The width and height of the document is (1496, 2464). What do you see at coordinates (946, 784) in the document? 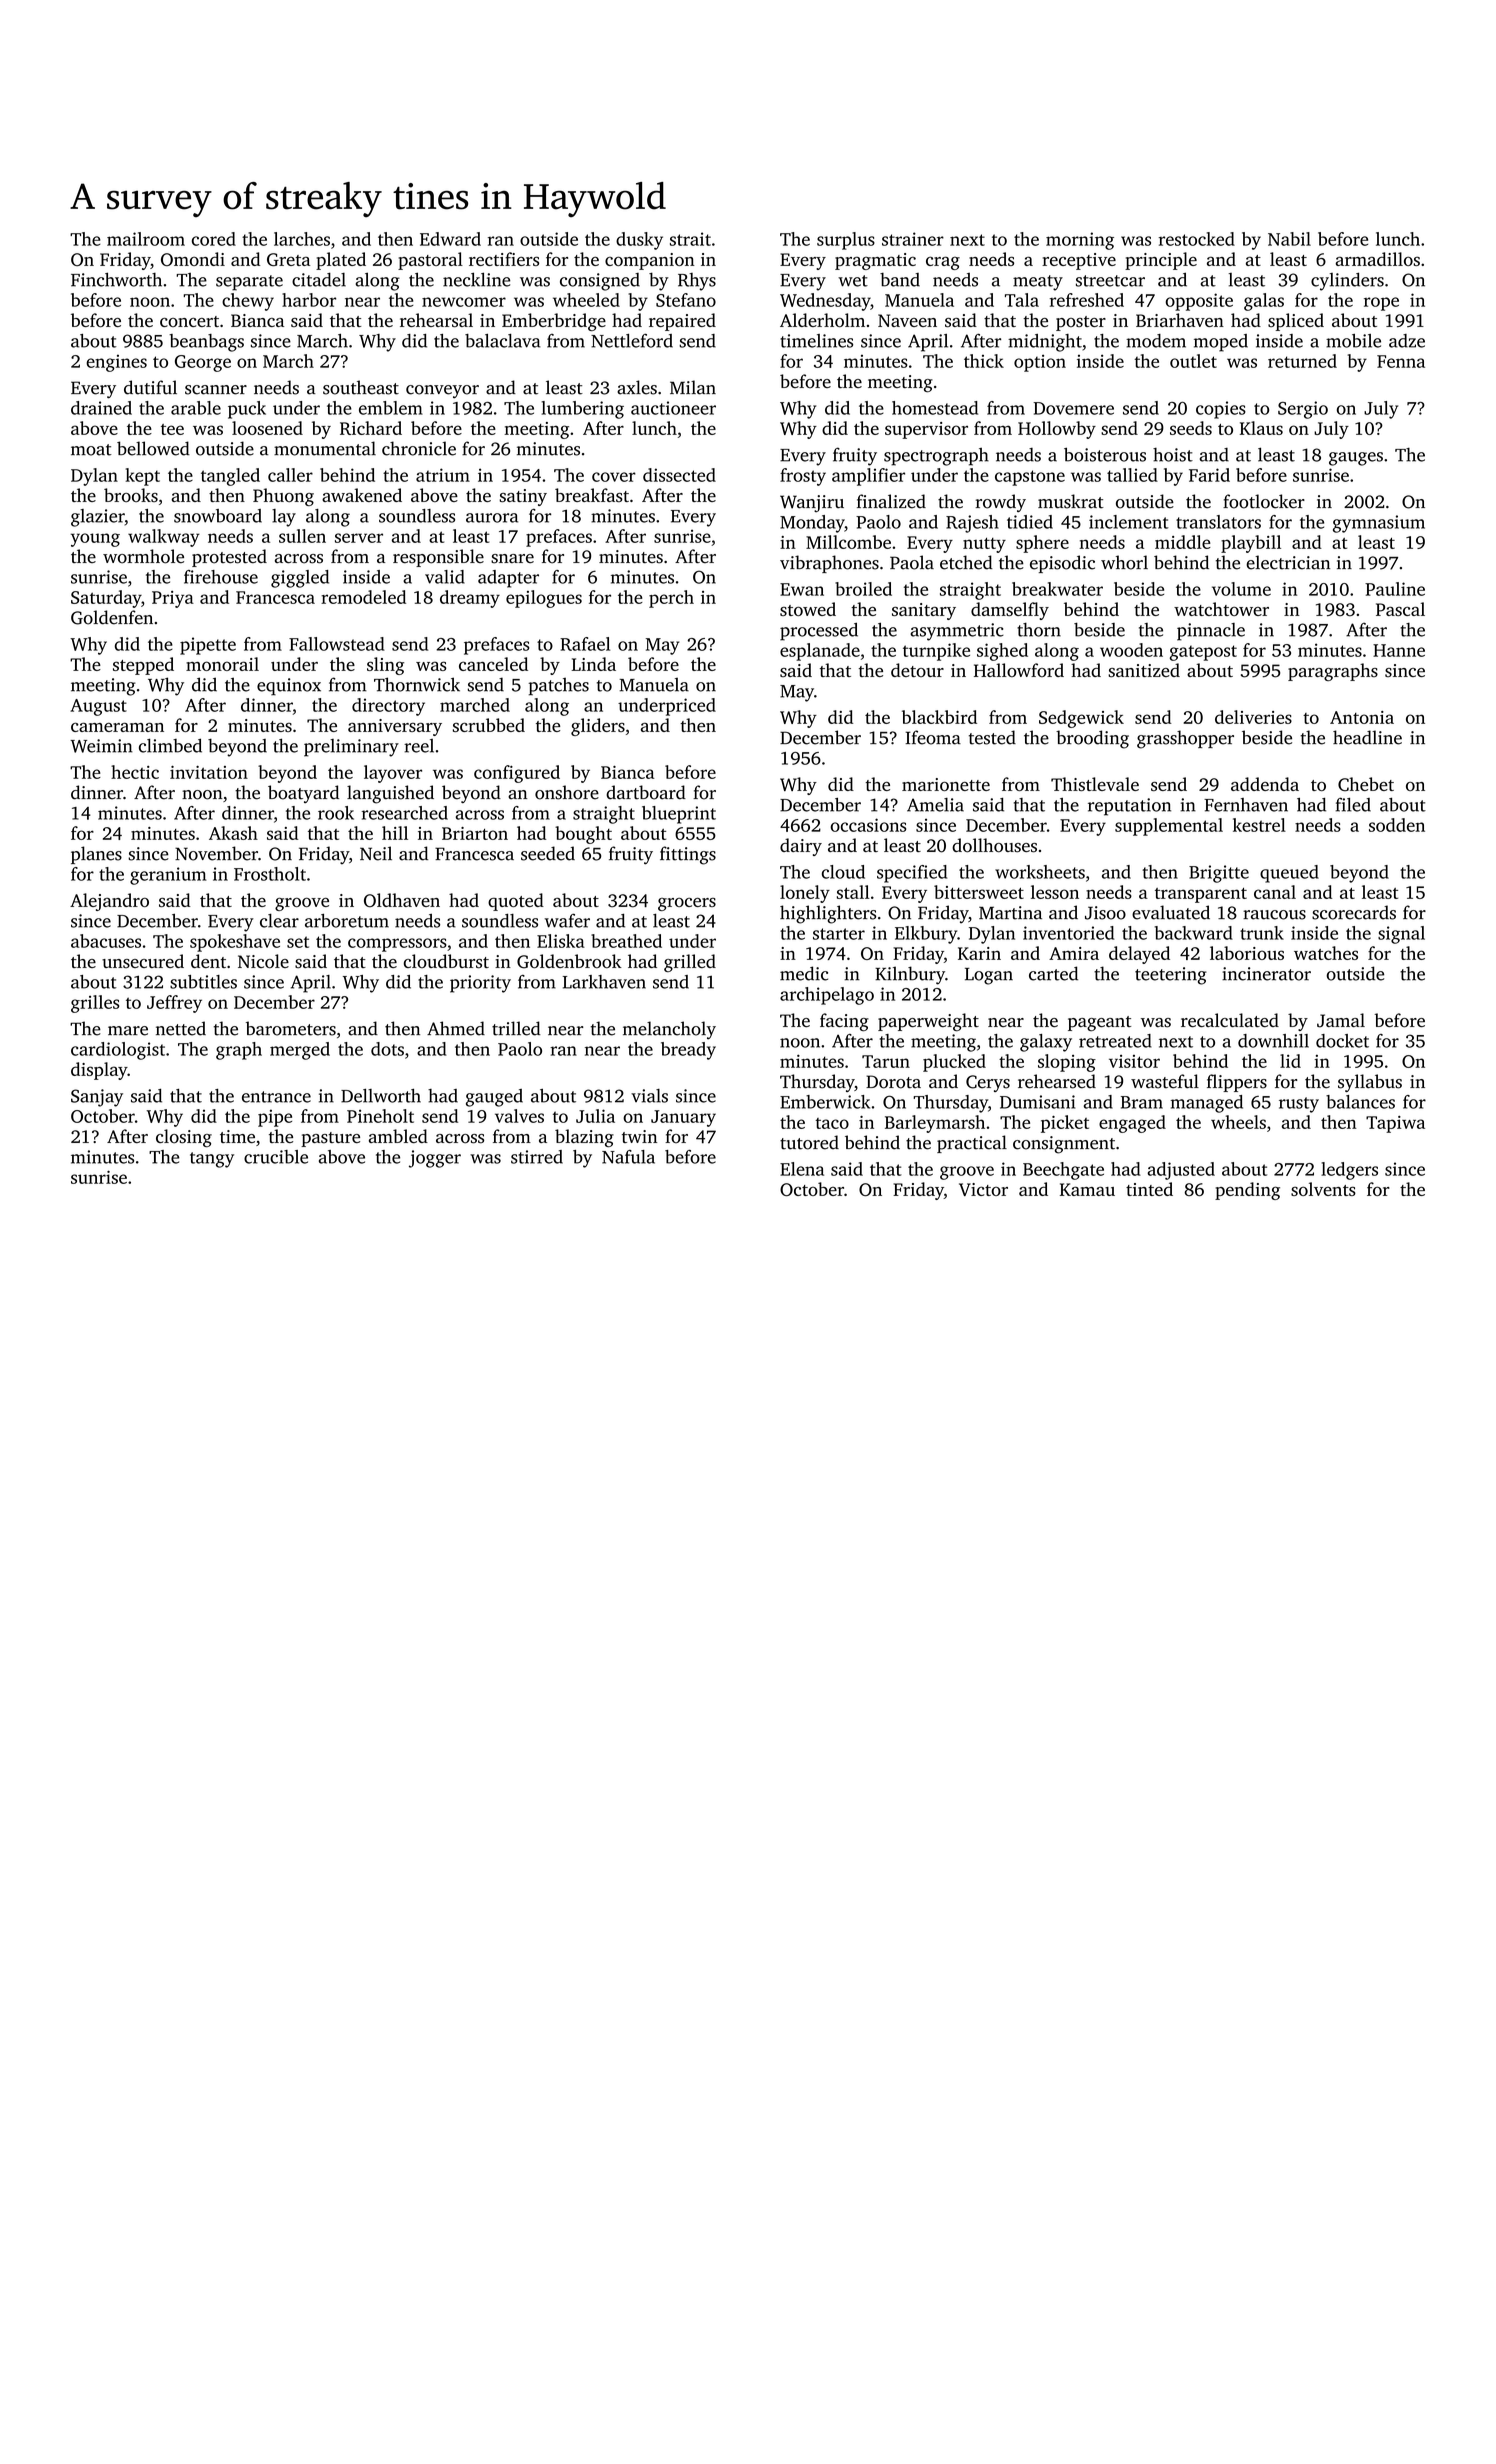
I see `marionette` at bounding box center [946, 784].
